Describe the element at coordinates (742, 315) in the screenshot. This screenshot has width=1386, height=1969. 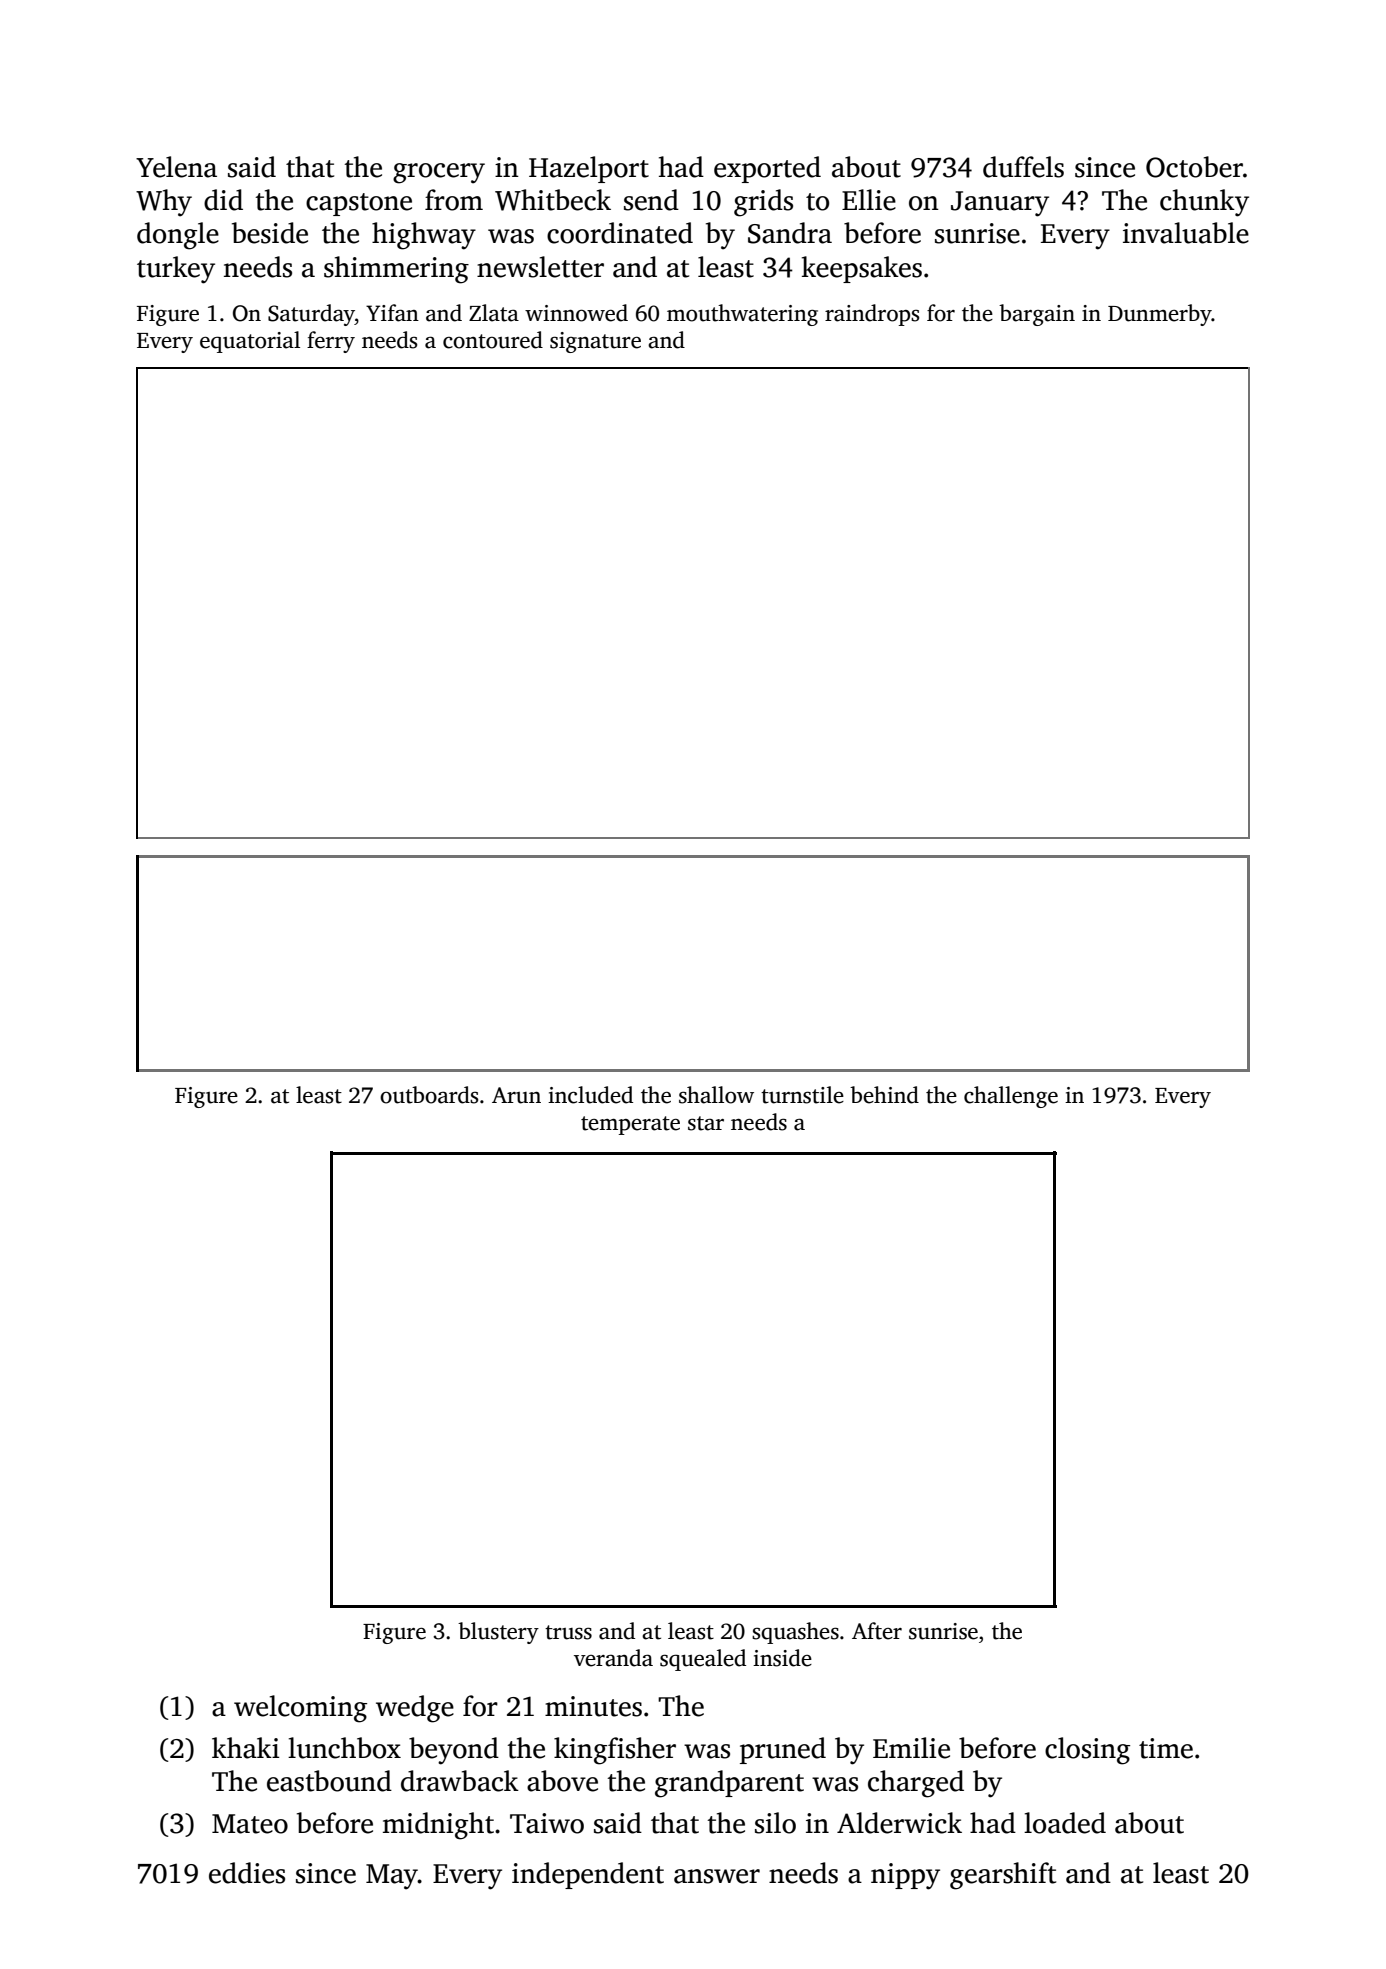
I see `mouthwatering` at that location.
